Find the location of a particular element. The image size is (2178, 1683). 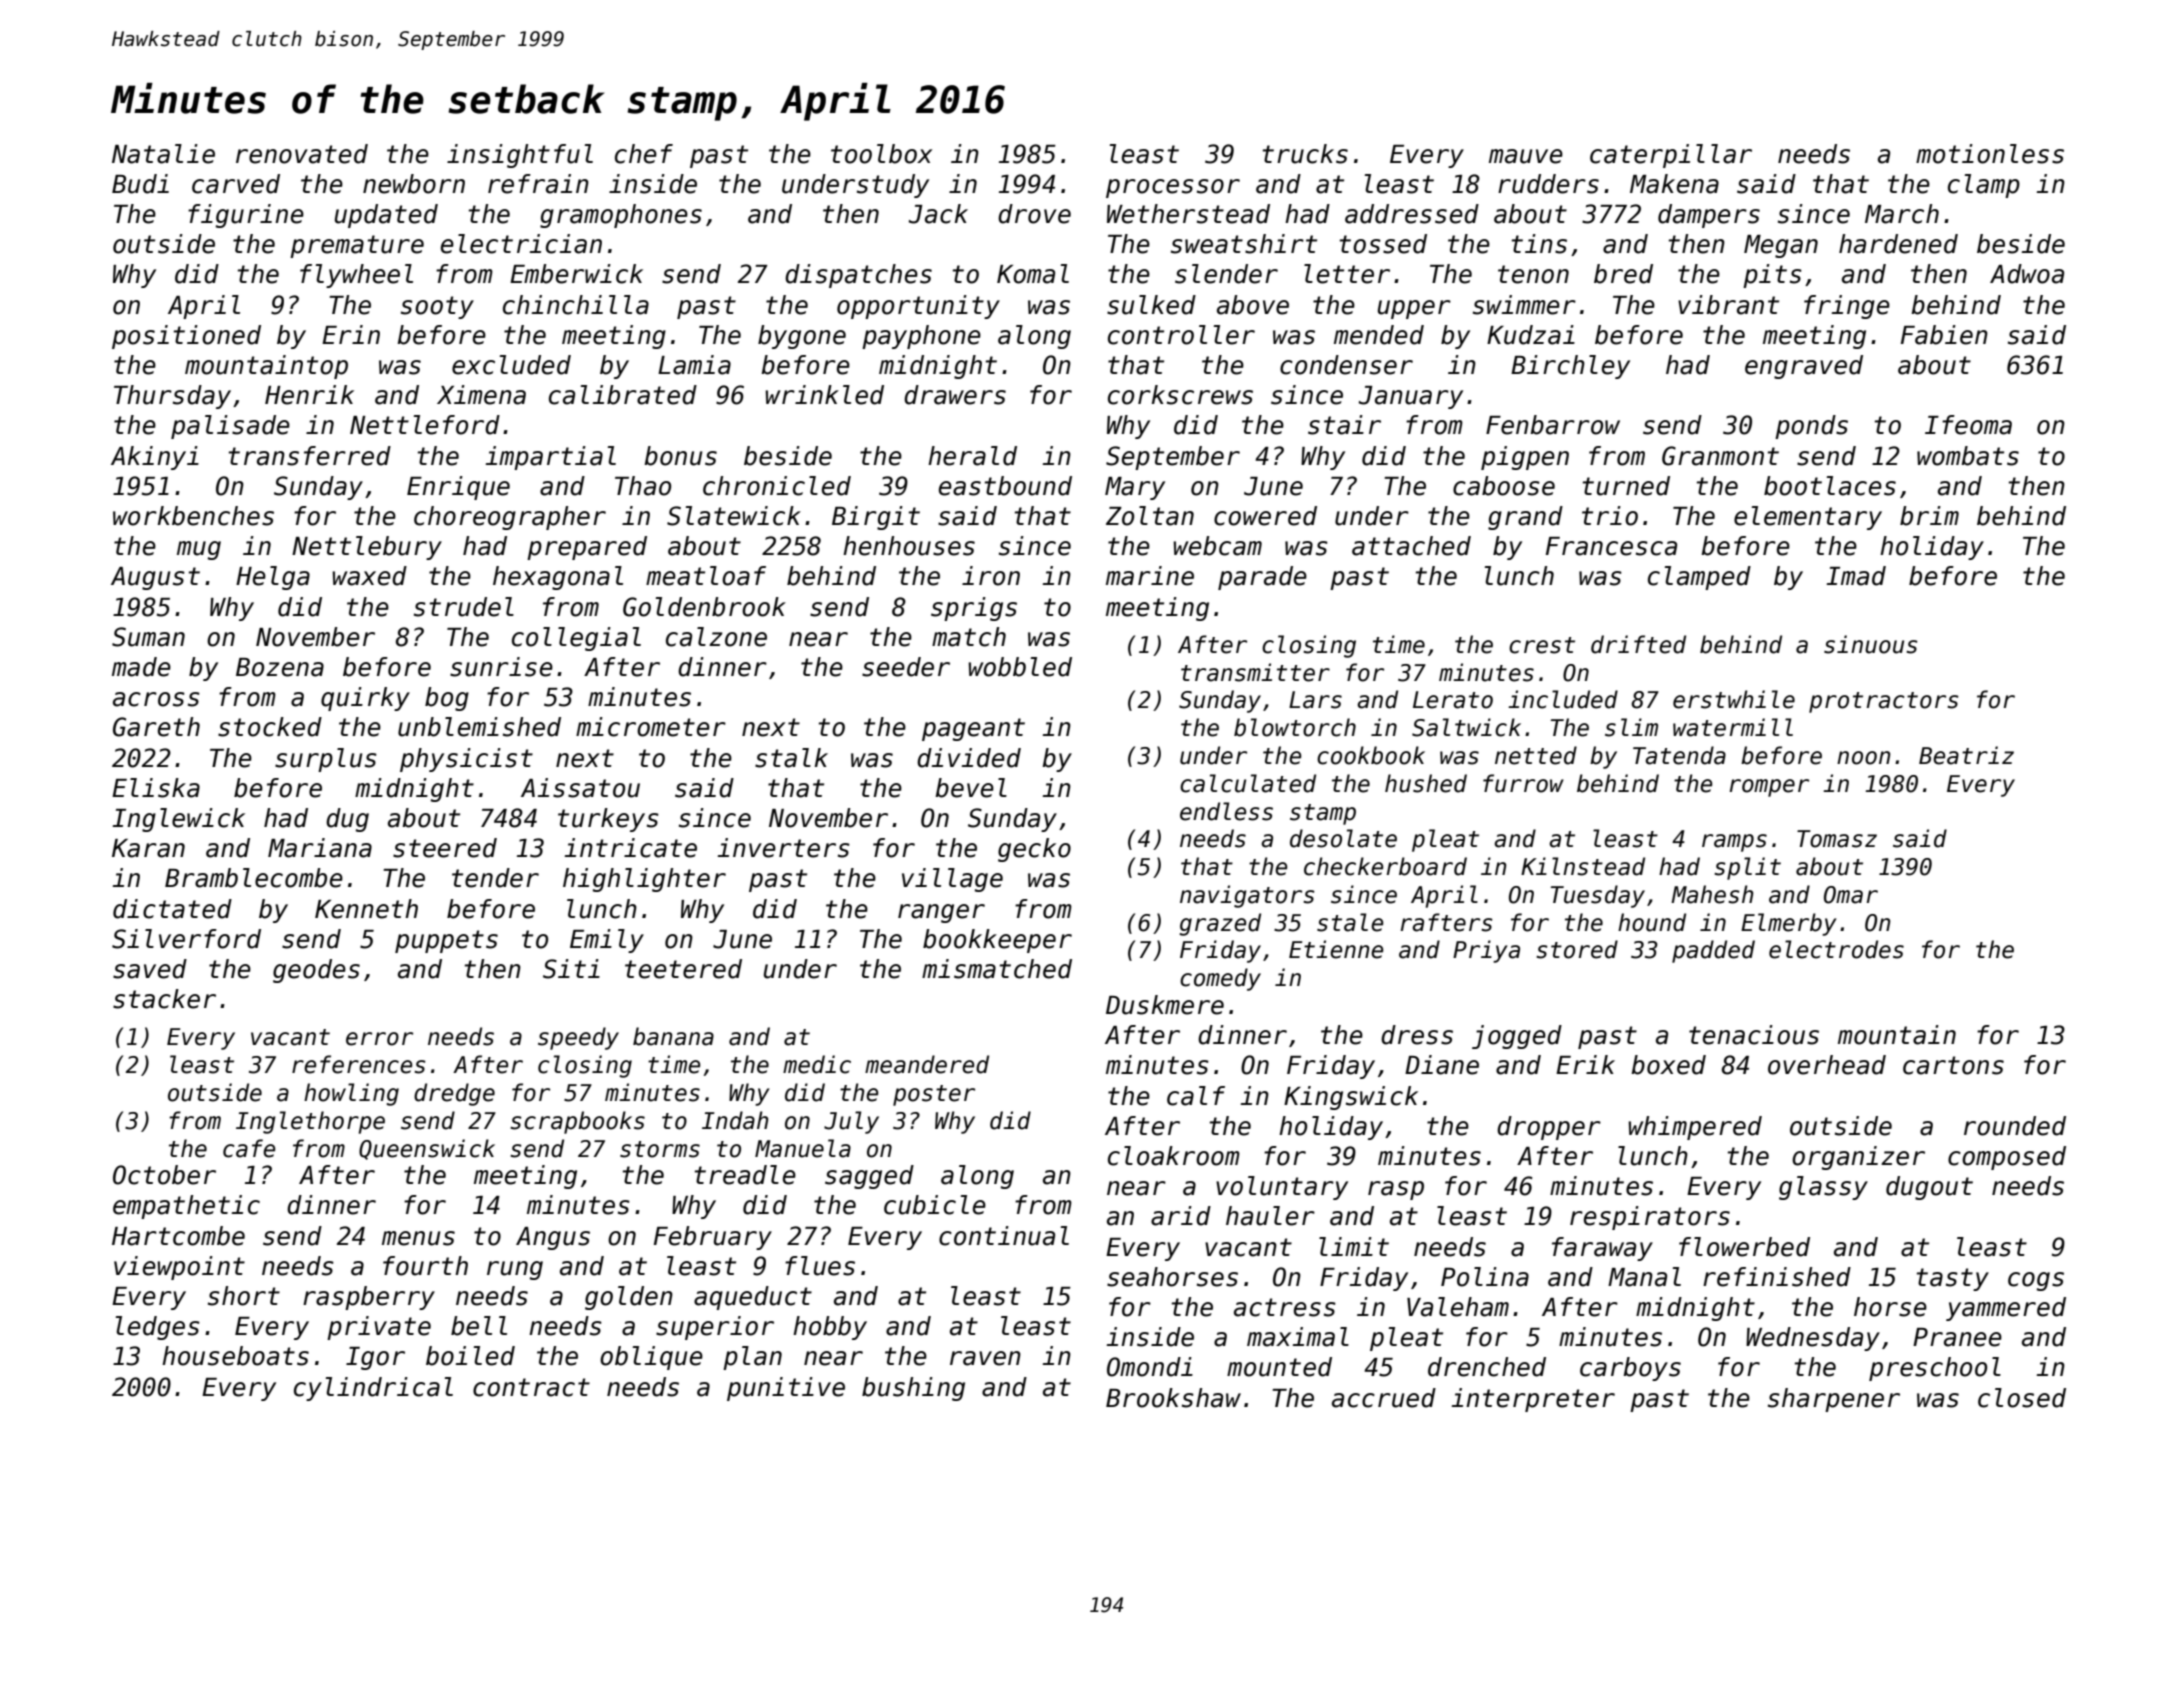

micrometer is located at coordinates (651, 727).
